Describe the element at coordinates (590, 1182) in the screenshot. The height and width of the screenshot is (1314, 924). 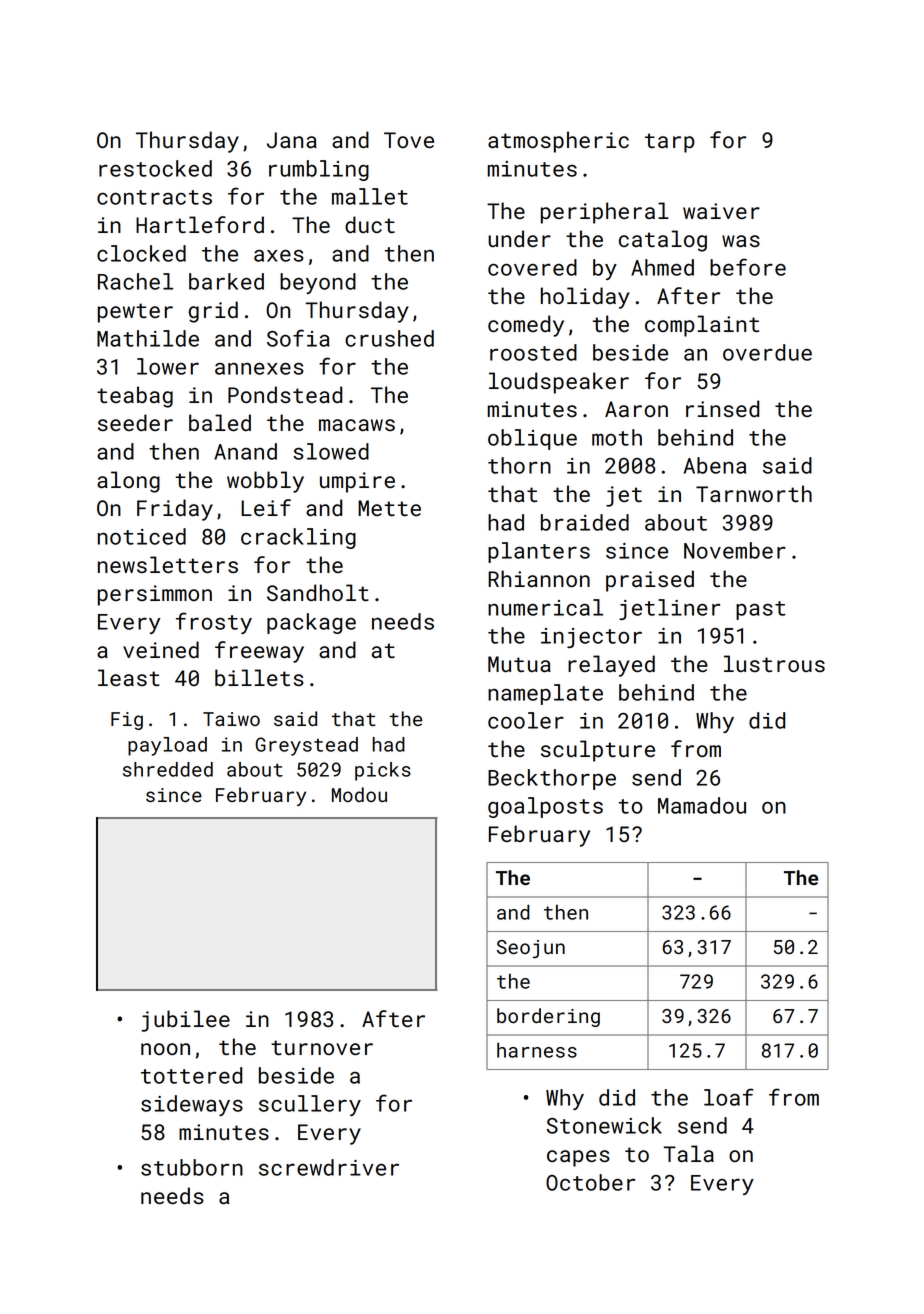
I see `October` at that location.
